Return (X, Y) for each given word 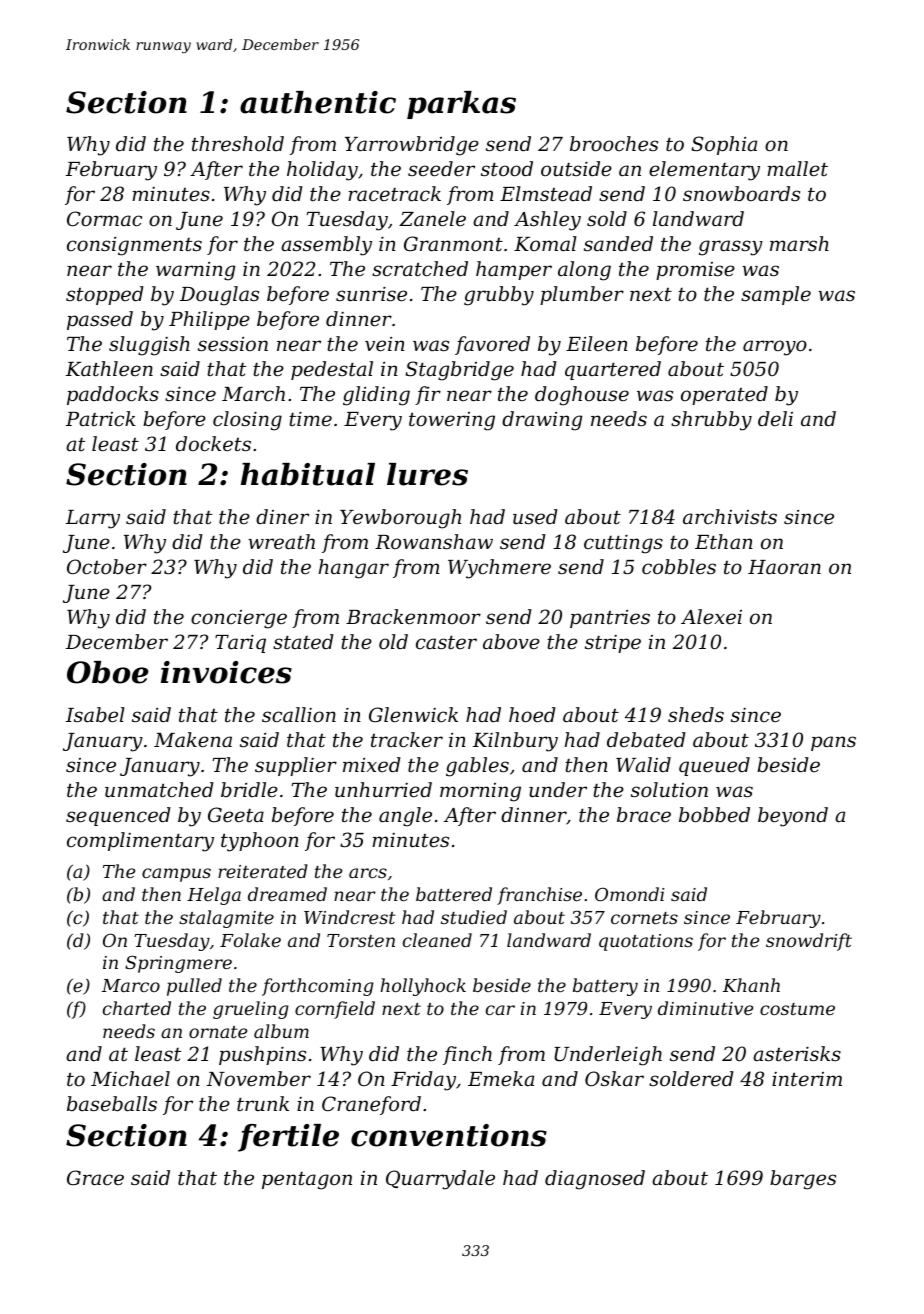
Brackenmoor (413, 616)
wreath (281, 541)
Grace (95, 1177)
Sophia (724, 145)
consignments (134, 246)
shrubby (711, 421)
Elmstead (546, 193)
